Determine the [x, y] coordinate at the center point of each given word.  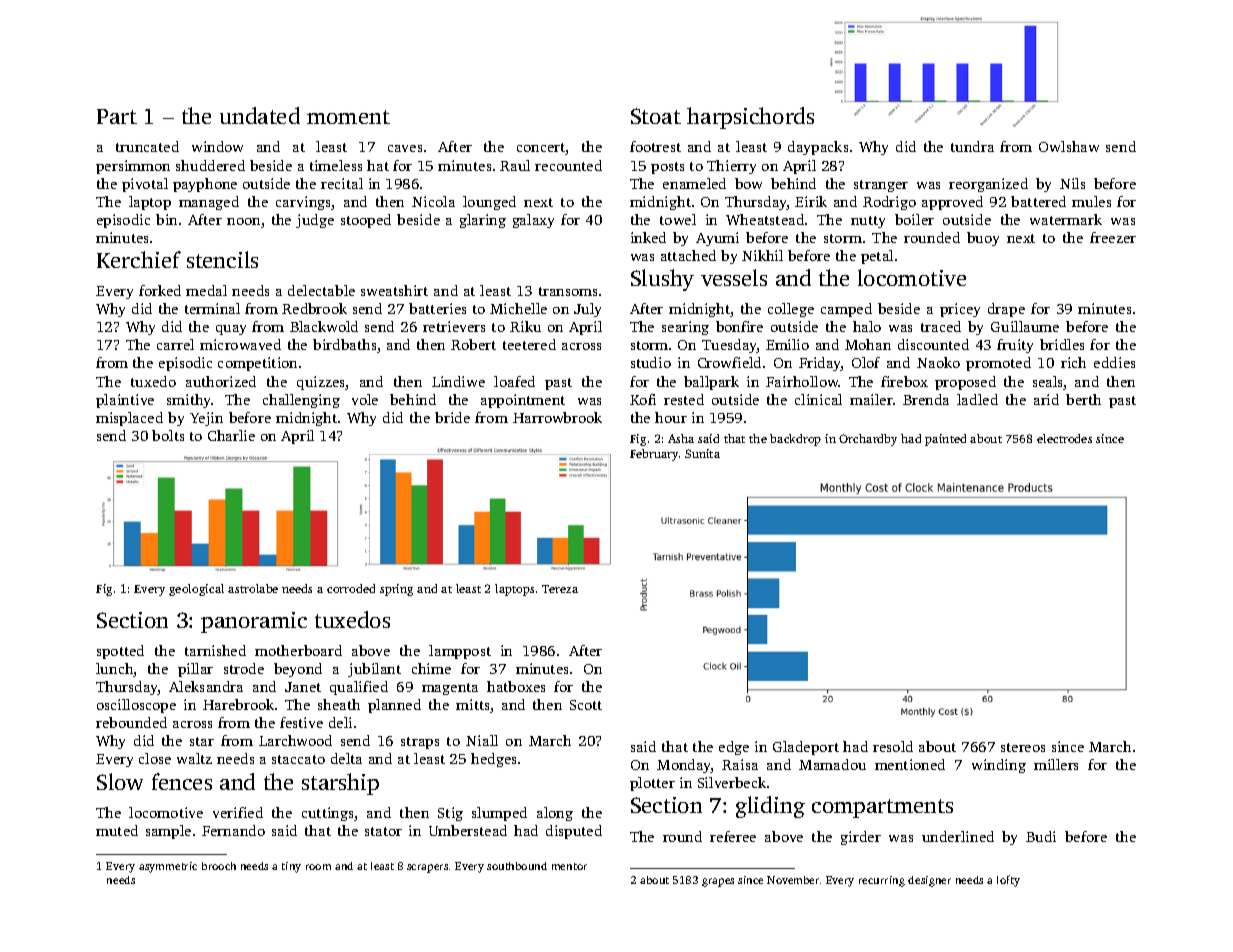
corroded [351, 588]
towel [678, 219]
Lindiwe [458, 381]
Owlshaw [1069, 146]
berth [1083, 399]
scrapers [427, 868]
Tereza [560, 589]
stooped [366, 221]
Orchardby [868, 440]
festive [301, 722]
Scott [586, 705]
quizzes [321, 383]
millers [1056, 764]
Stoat [656, 116]
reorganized [988, 185]
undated [260, 115]
